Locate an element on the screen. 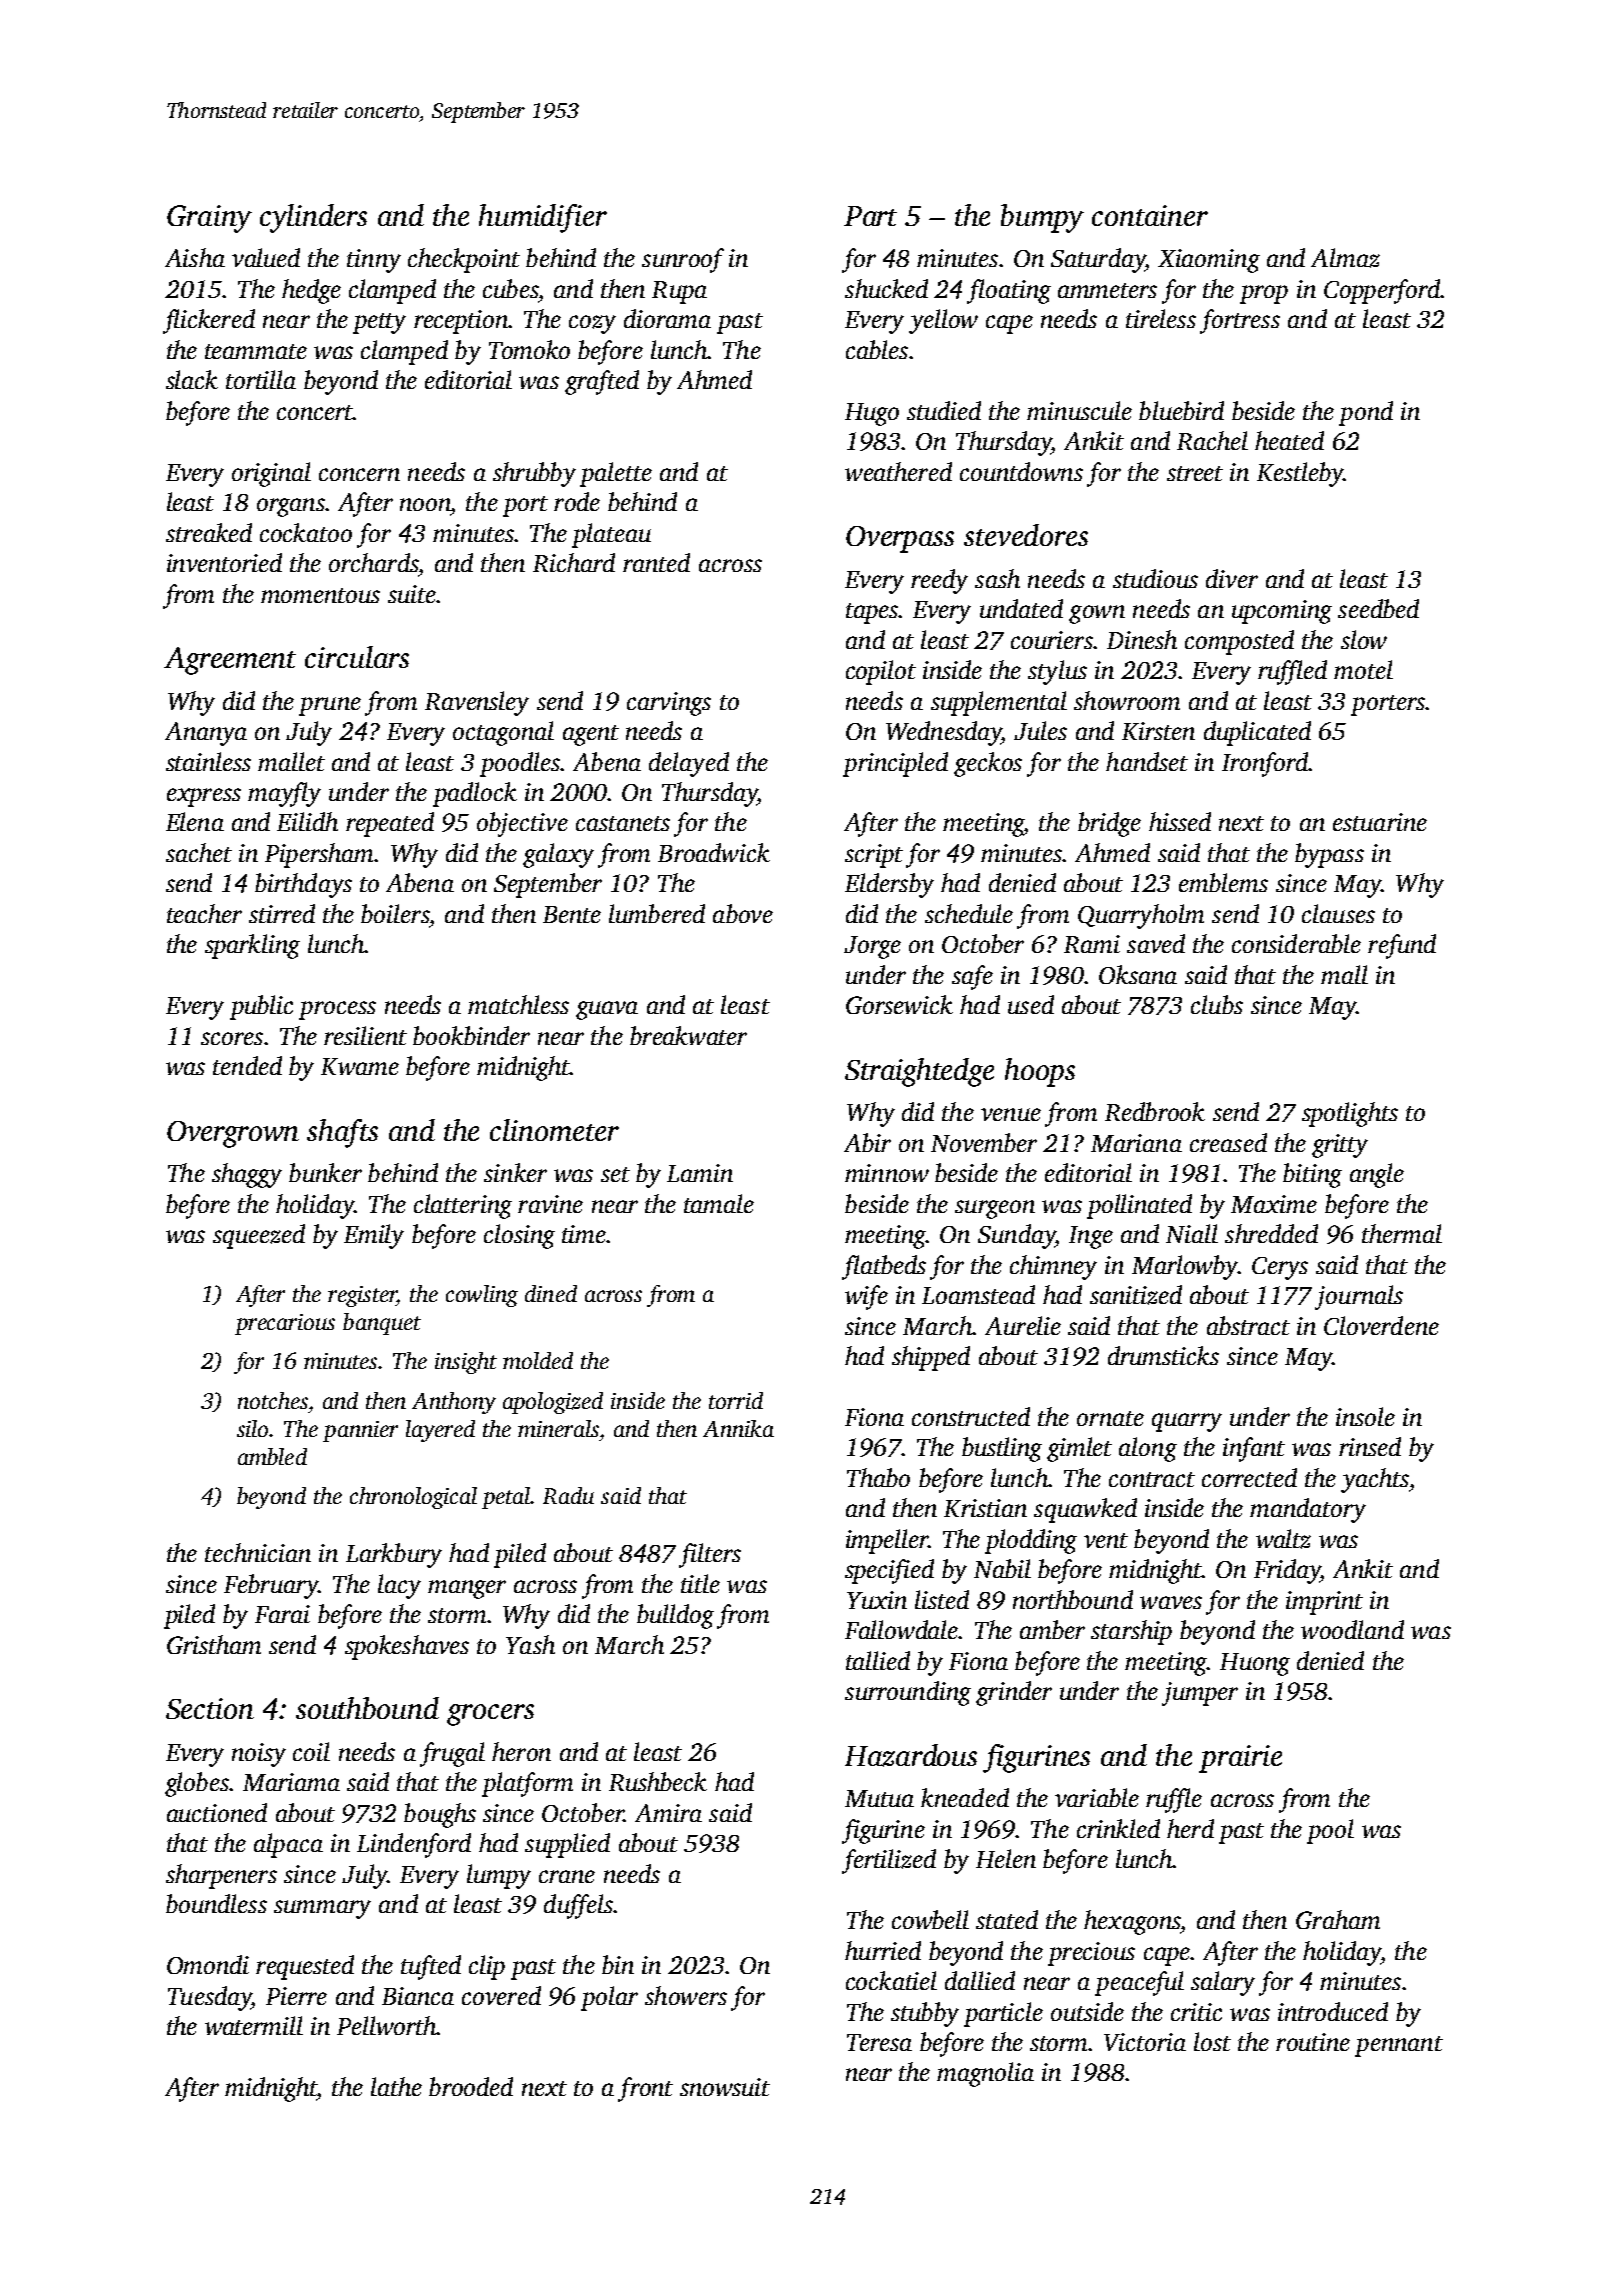  cylinders is located at coordinates (313, 218).
